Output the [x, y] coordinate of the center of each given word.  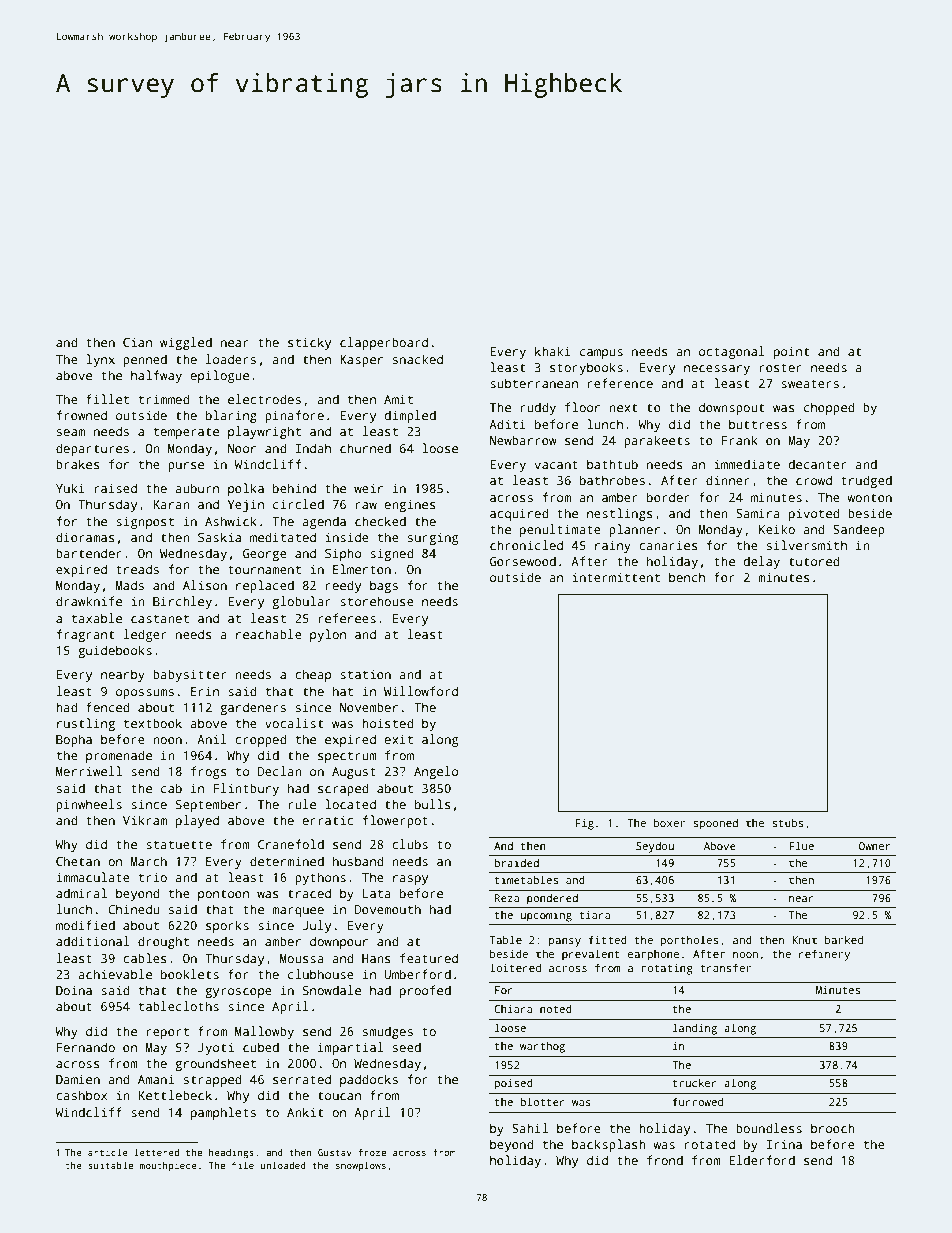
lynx [100, 360]
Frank [740, 440]
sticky [309, 343]
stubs [787, 822]
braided [516, 863]
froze [372, 1152]
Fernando [86, 1047]
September [208, 805]
